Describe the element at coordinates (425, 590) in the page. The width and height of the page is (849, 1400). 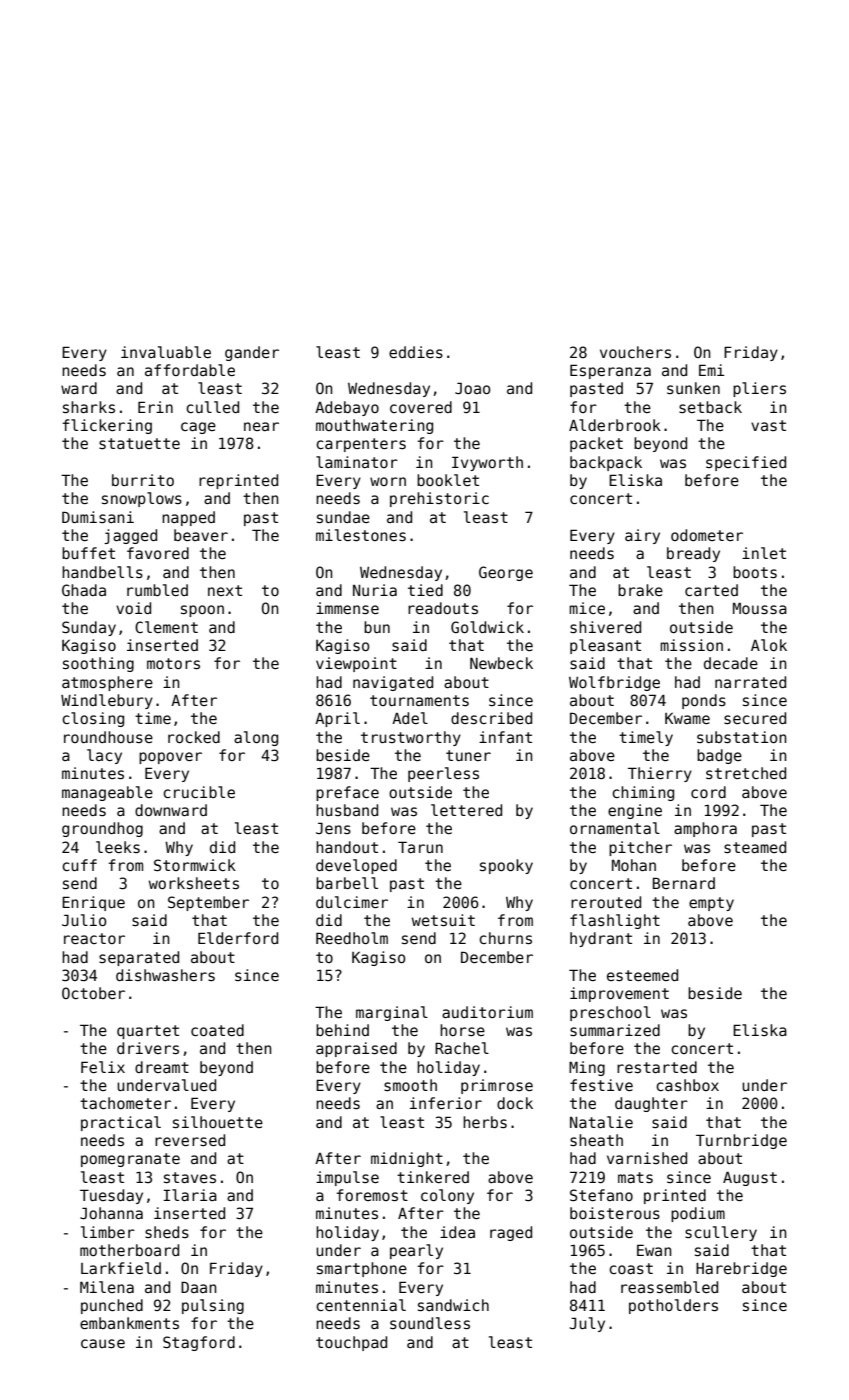
I see `tied` at that location.
